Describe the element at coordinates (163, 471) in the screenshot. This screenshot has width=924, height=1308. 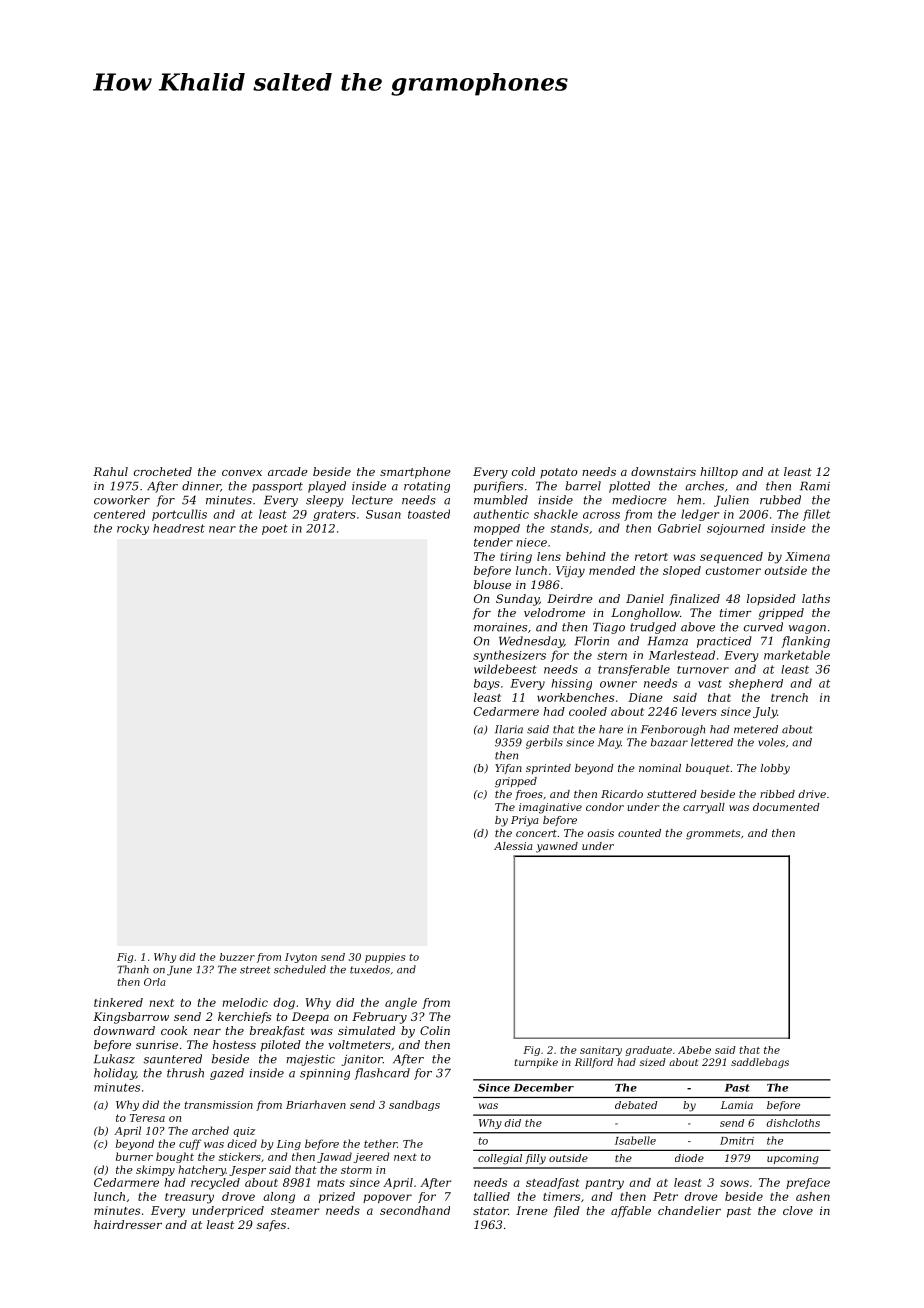
I see `crocheted` at that location.
